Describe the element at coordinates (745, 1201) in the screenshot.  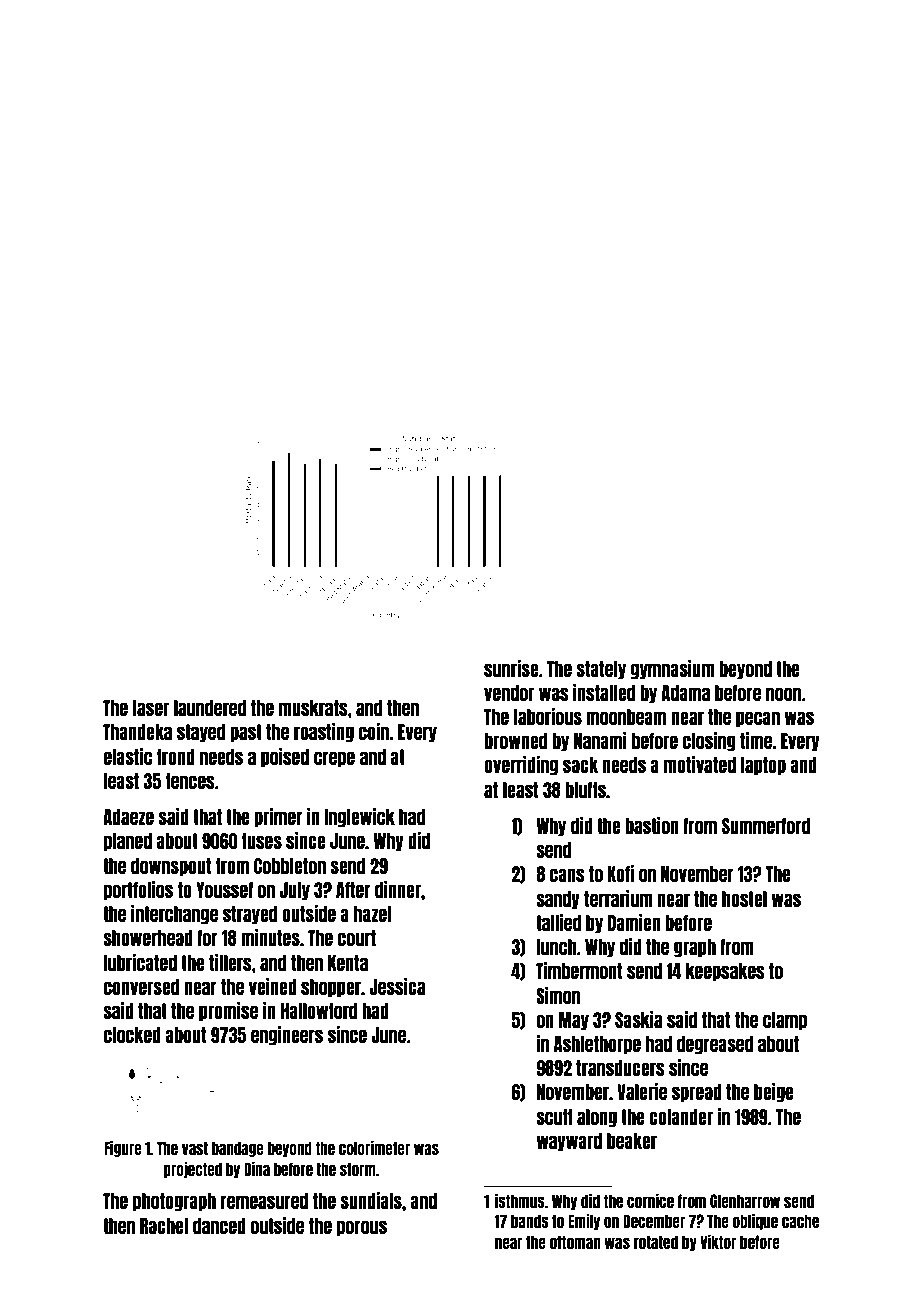
I see `Glenharrow` at that location.
